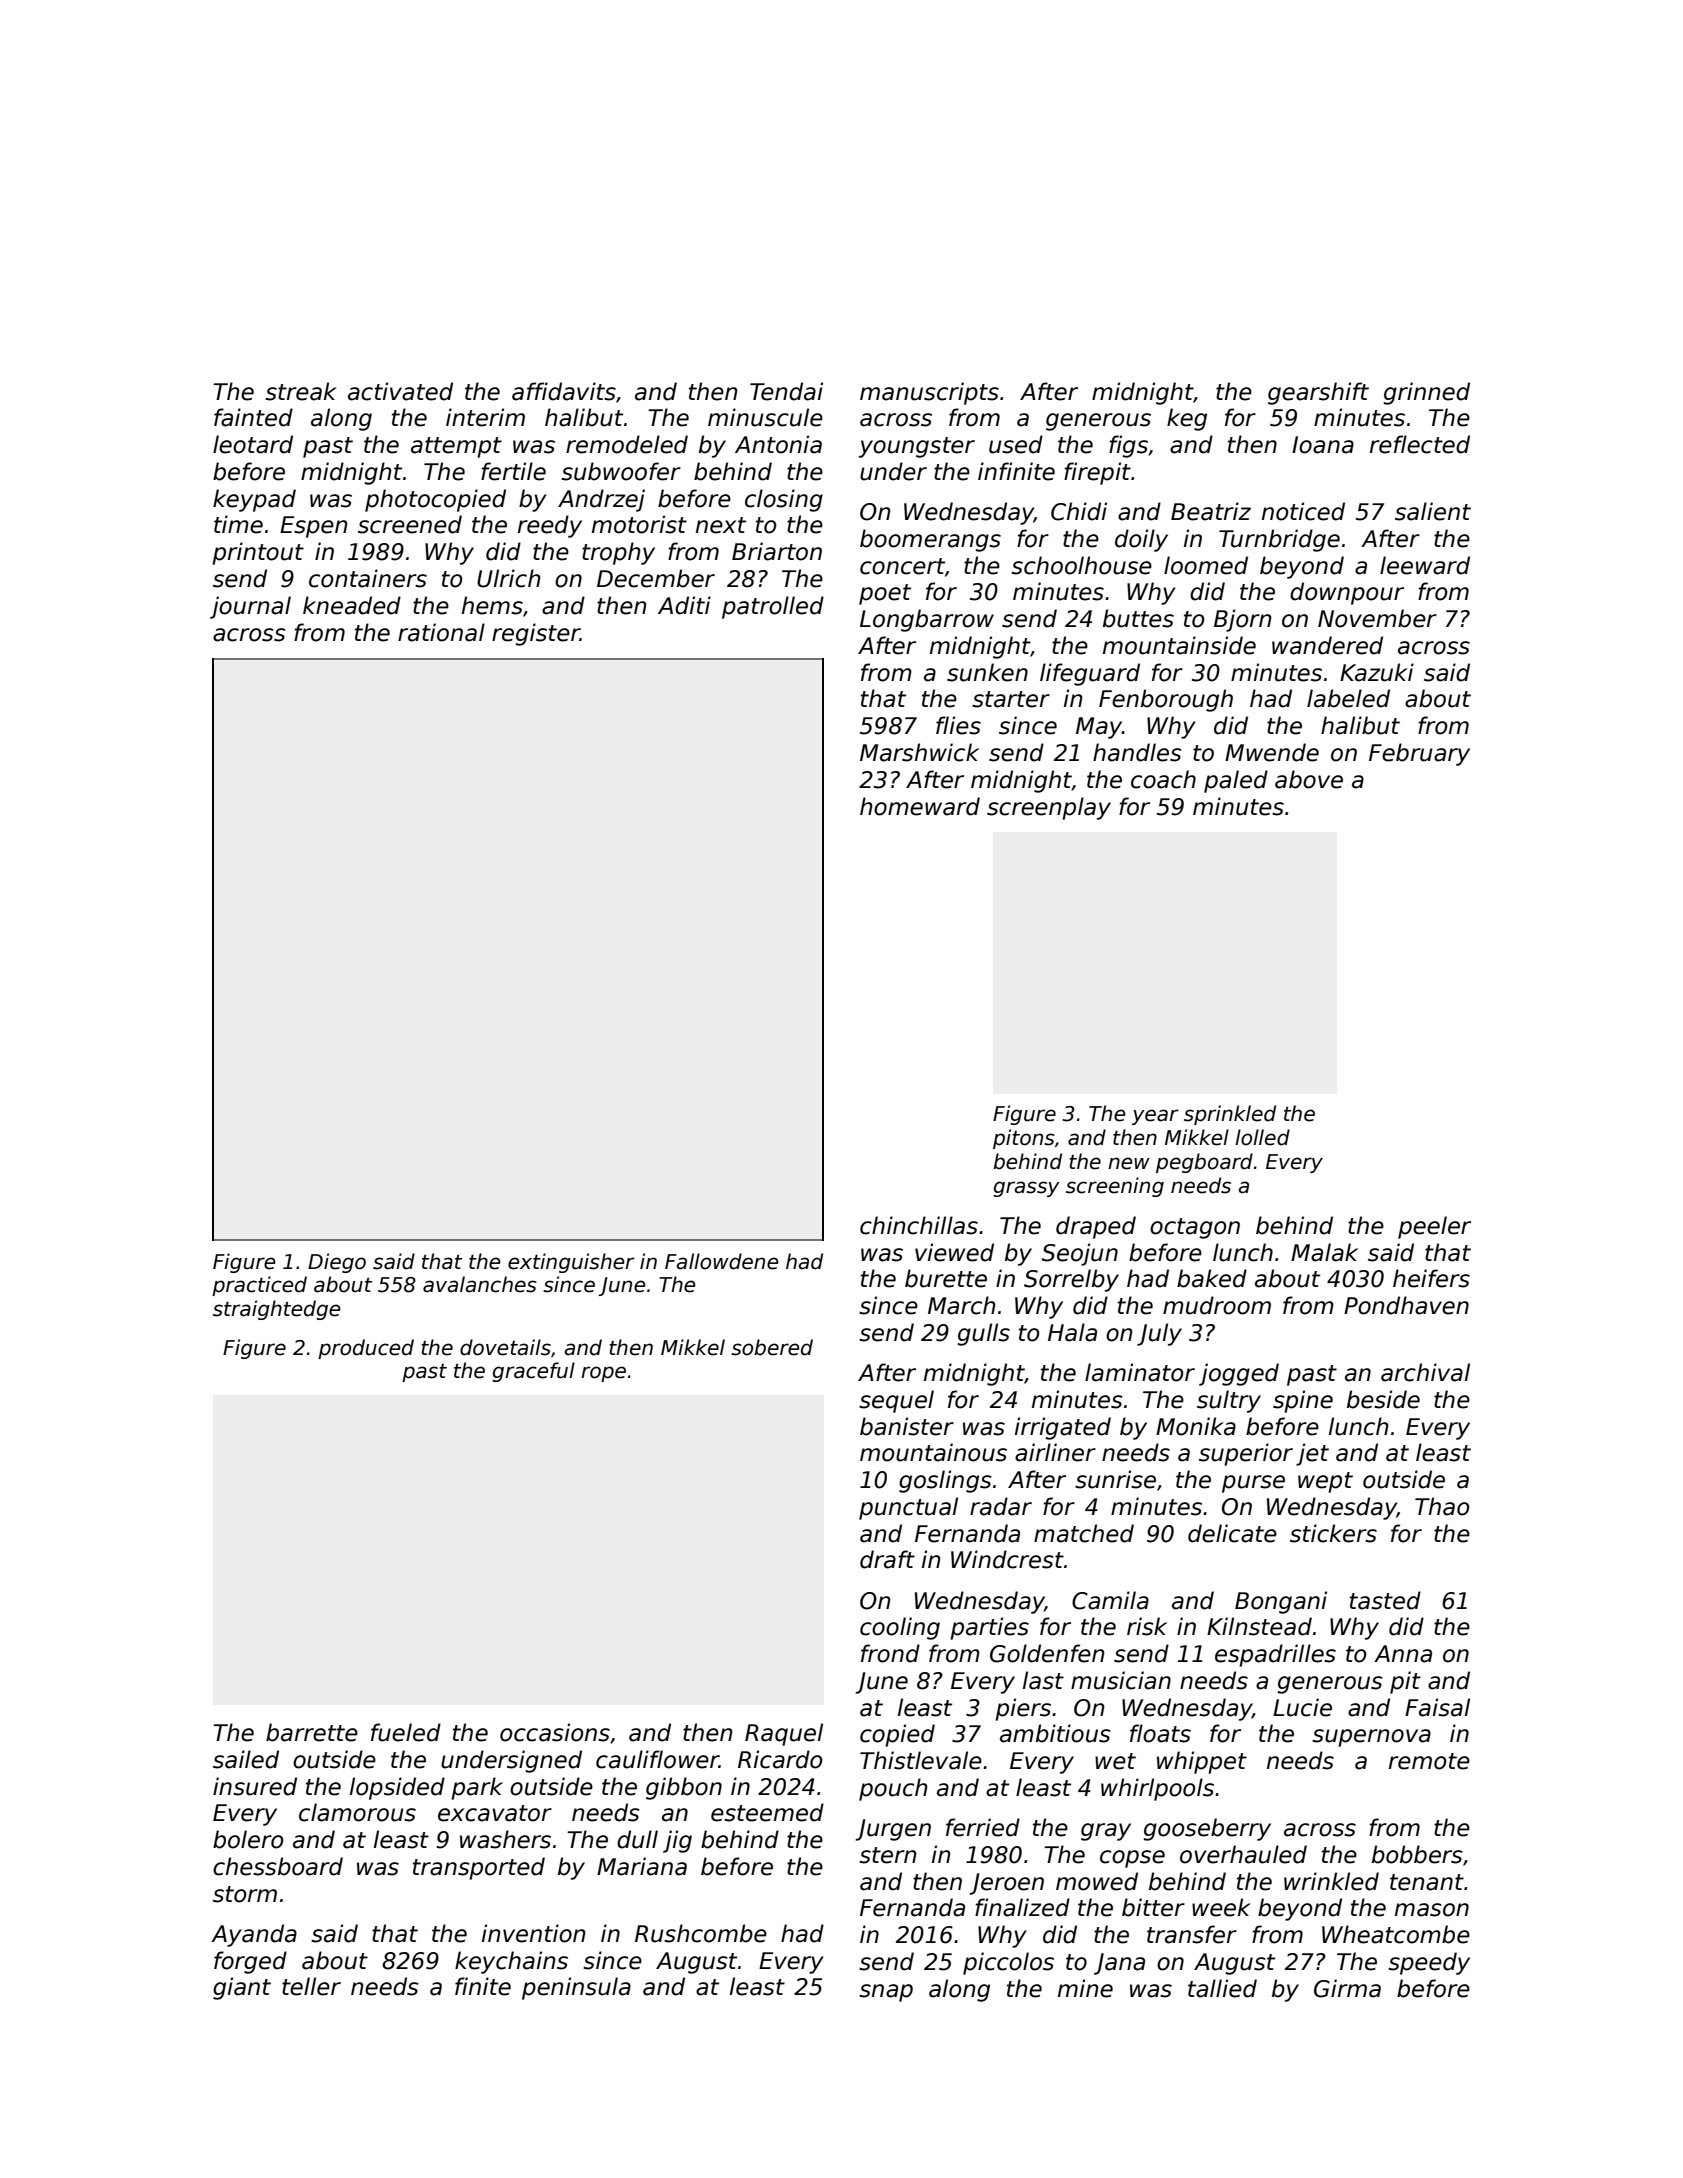 Image resolution: width=1683 pixels, height=2178 pixels. Describe the element at coordinates (921, 1760) in the screenshot. I see `Thistlevale` at that location.
